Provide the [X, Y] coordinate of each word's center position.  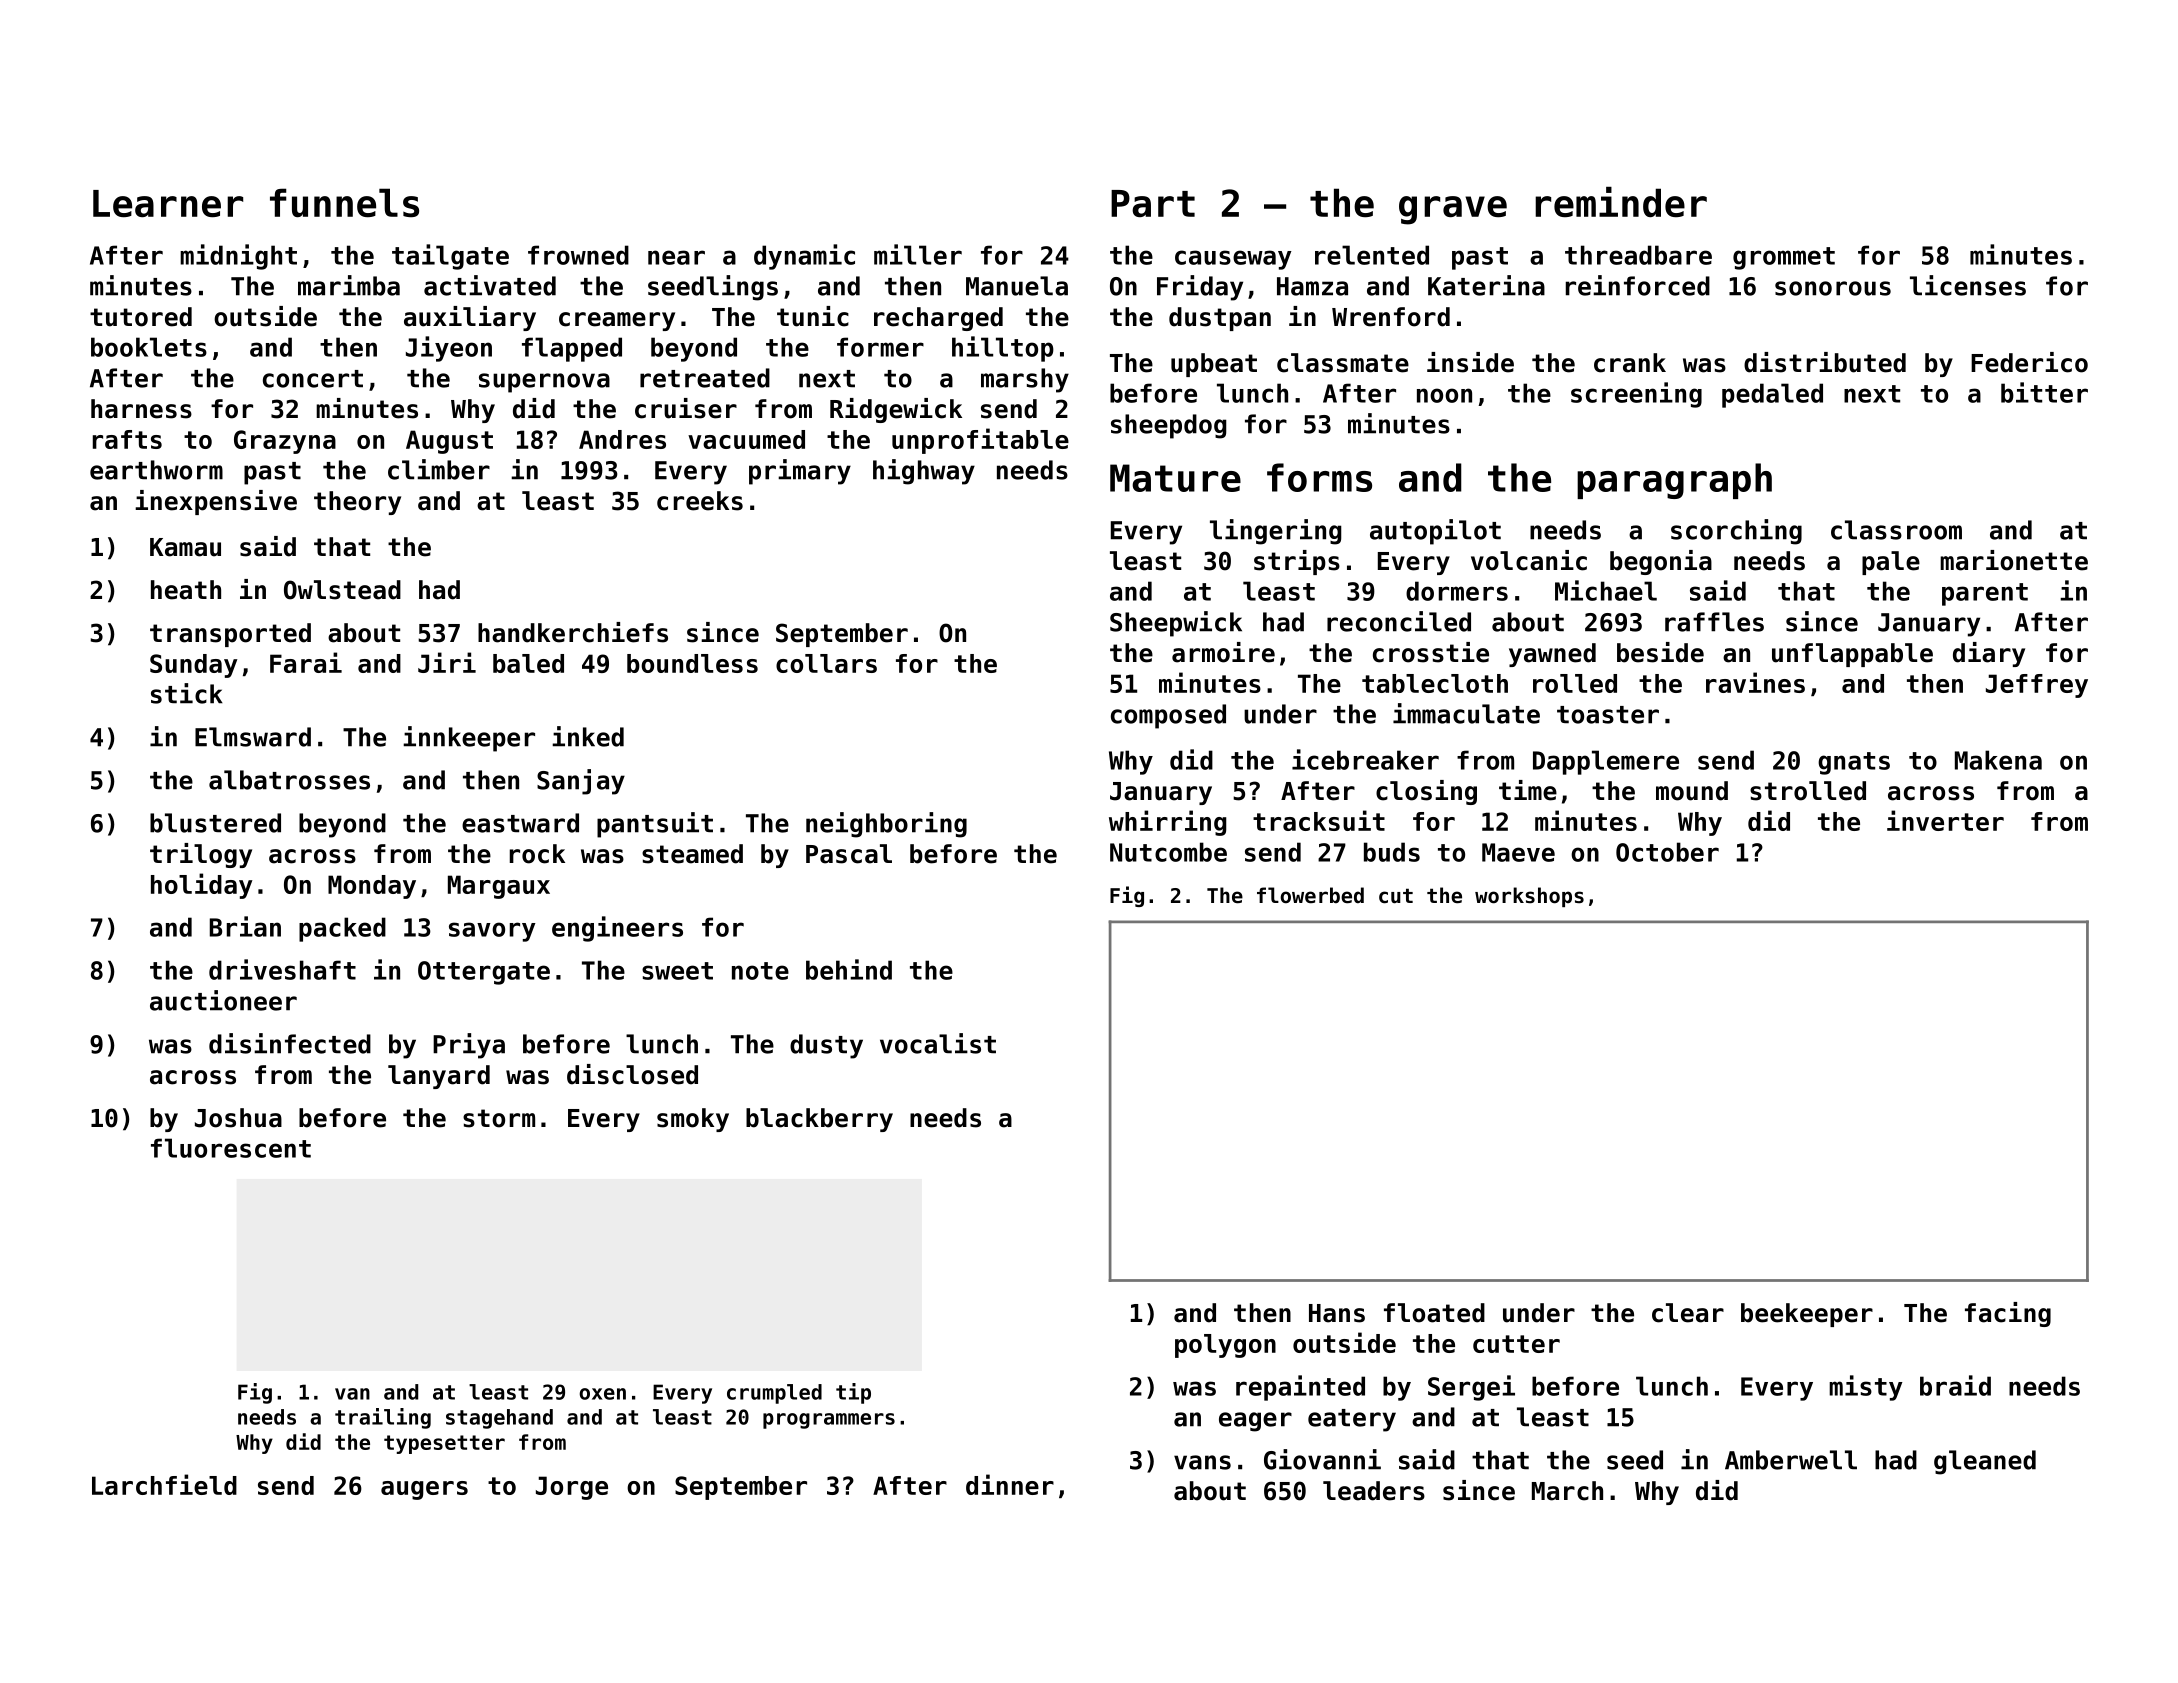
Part [1153, 203]
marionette [2014, 560]
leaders [1374, 1491]
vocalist [938, 1043]
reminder [1621, 202]
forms [1319, 477]
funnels [344, 203]
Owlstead [342, 590]
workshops [1529, 897]
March [1567, 1491]
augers [424, 1490]
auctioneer [223, 1000]
